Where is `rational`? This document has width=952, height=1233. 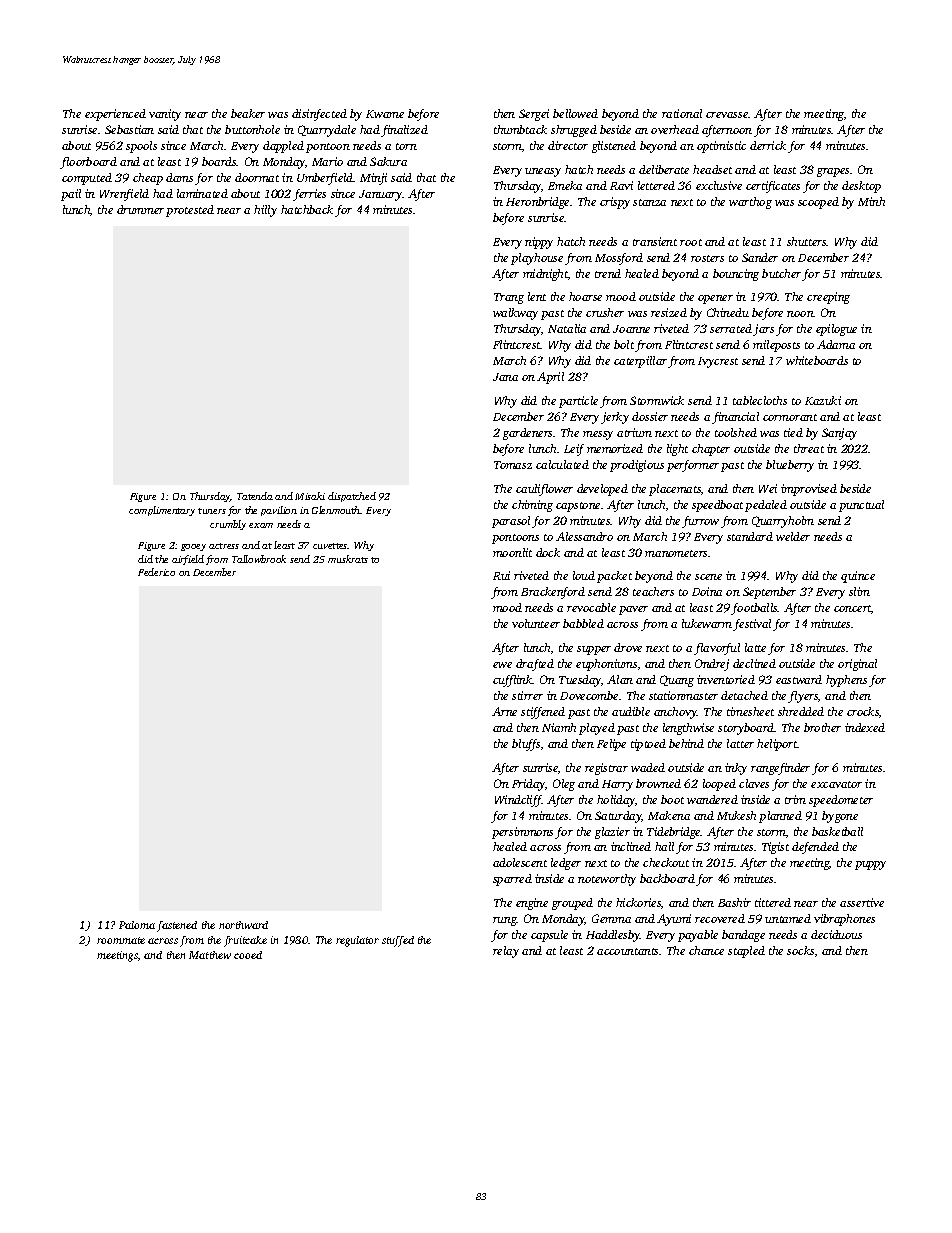
rational is located at coordinates (682, 113).
